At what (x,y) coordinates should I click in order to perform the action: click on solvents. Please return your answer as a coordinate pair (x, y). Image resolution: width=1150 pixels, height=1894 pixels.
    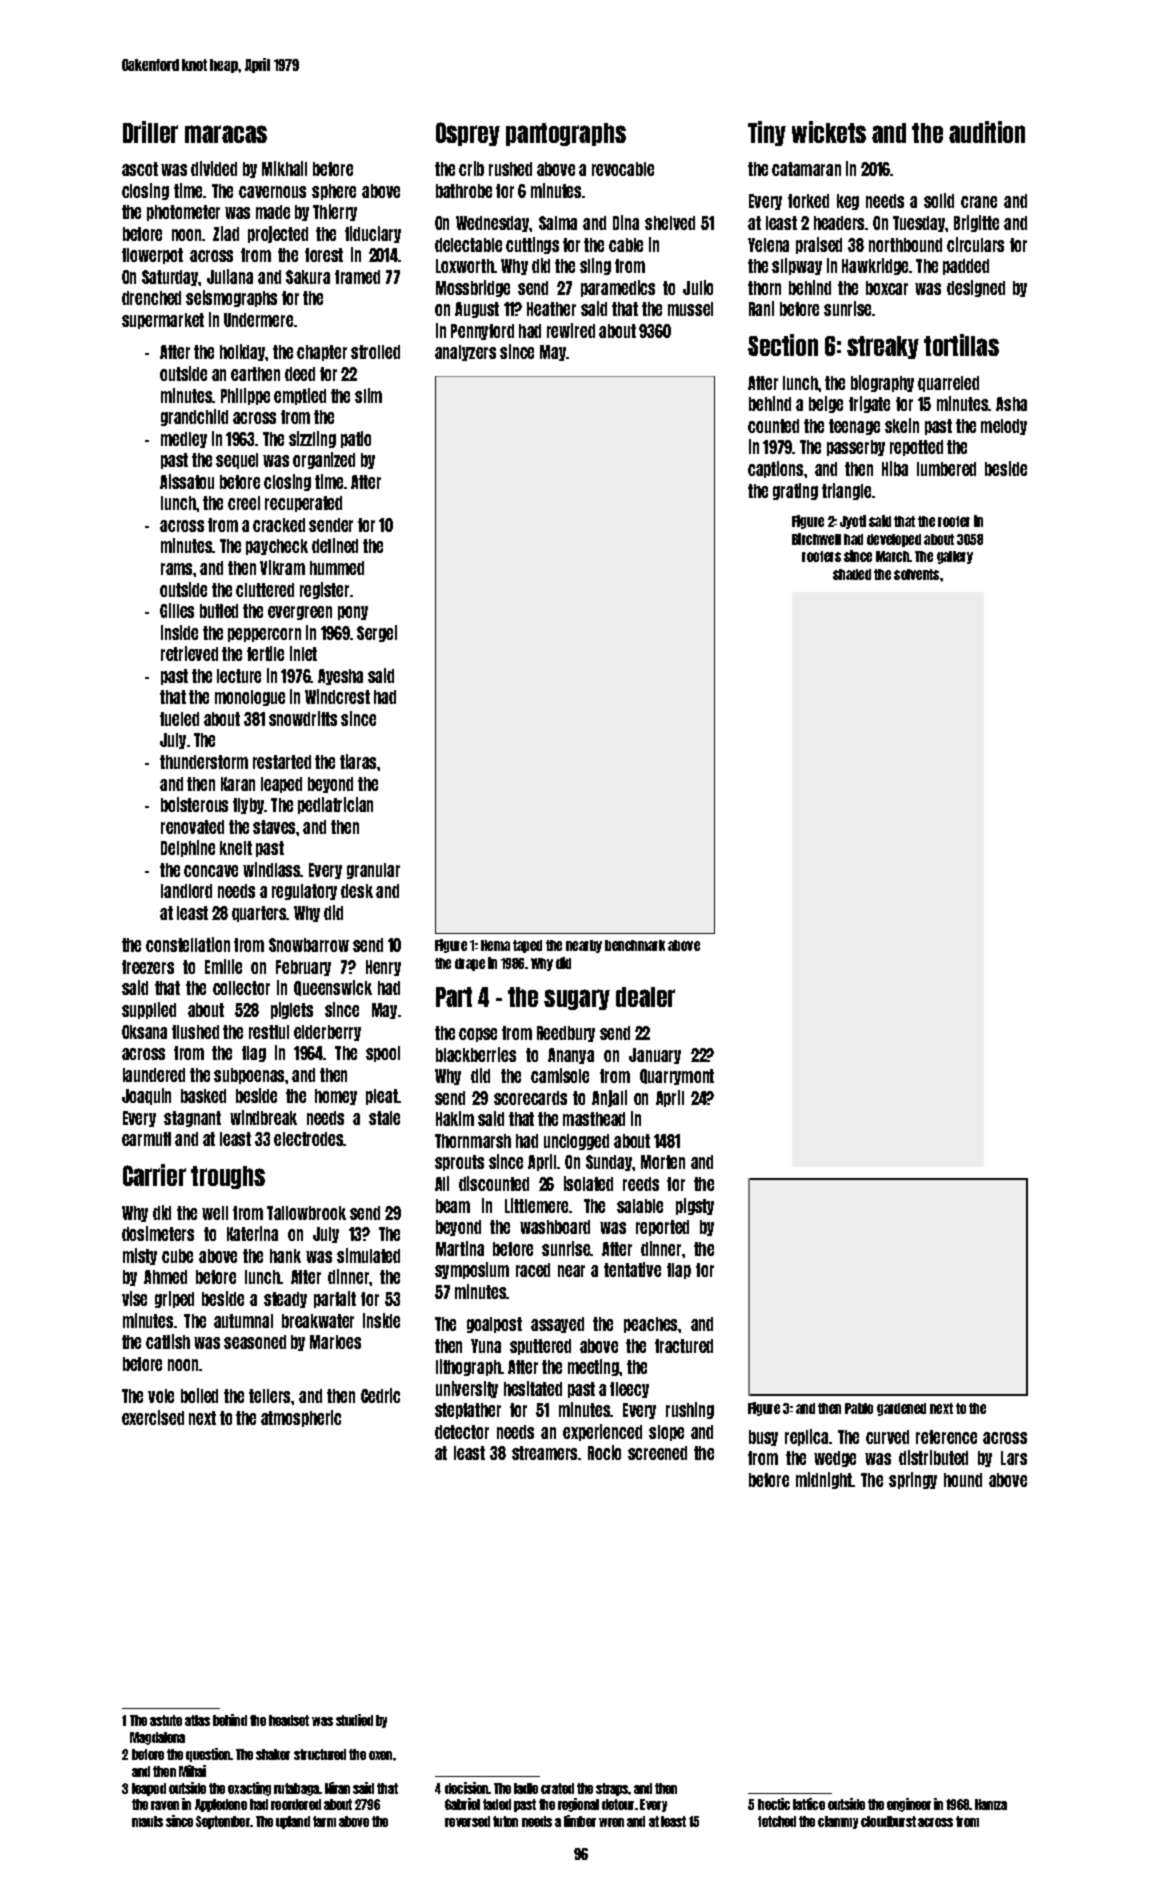
    Looking at the image, I should click on (916, 574).
